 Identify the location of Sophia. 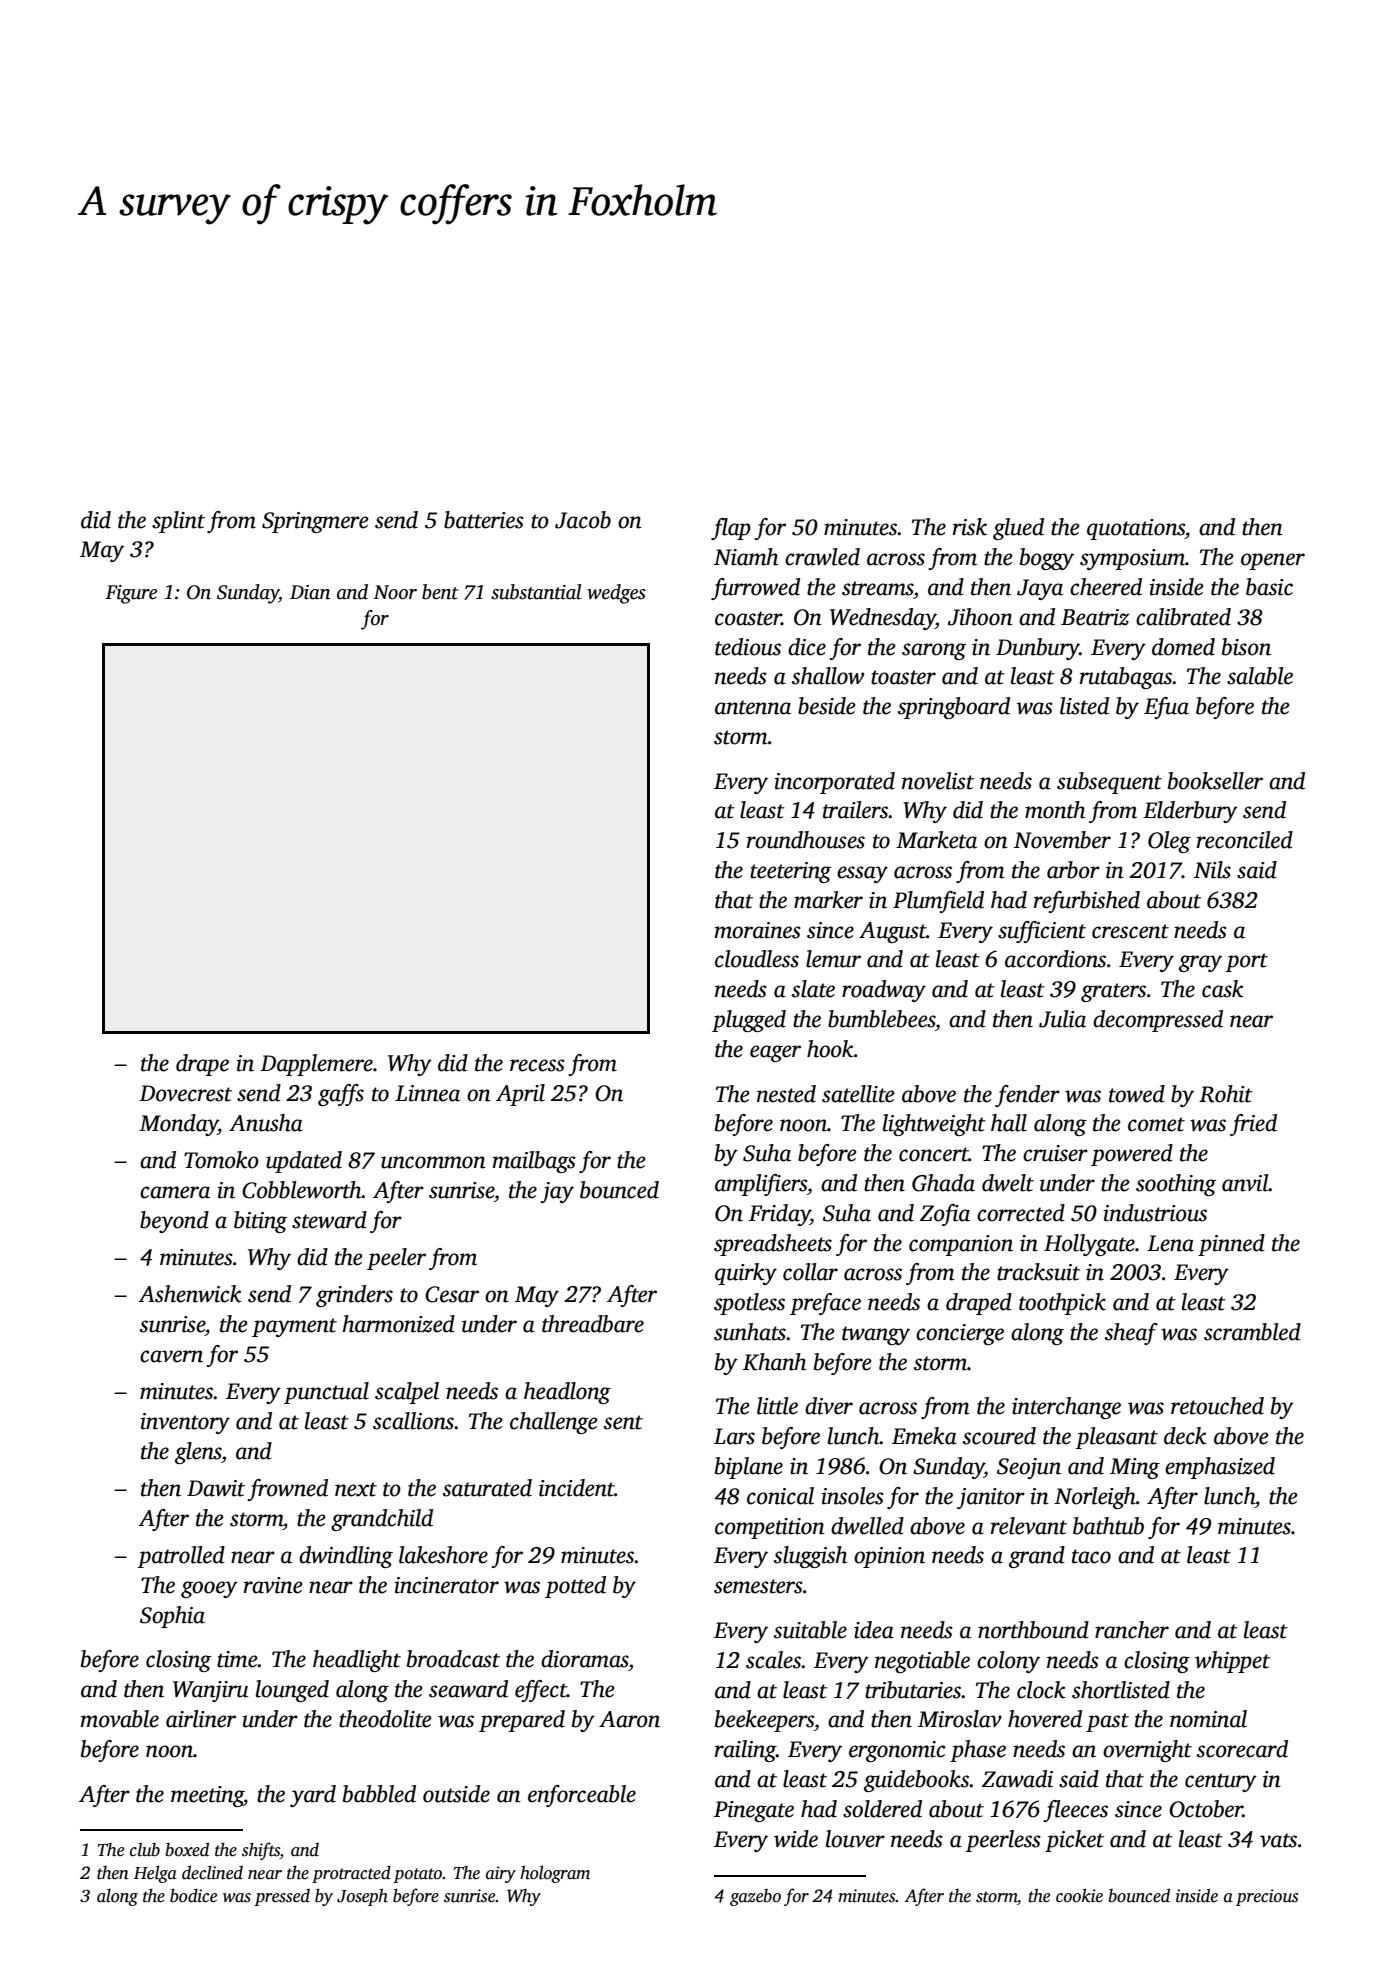
(172, 1617).
